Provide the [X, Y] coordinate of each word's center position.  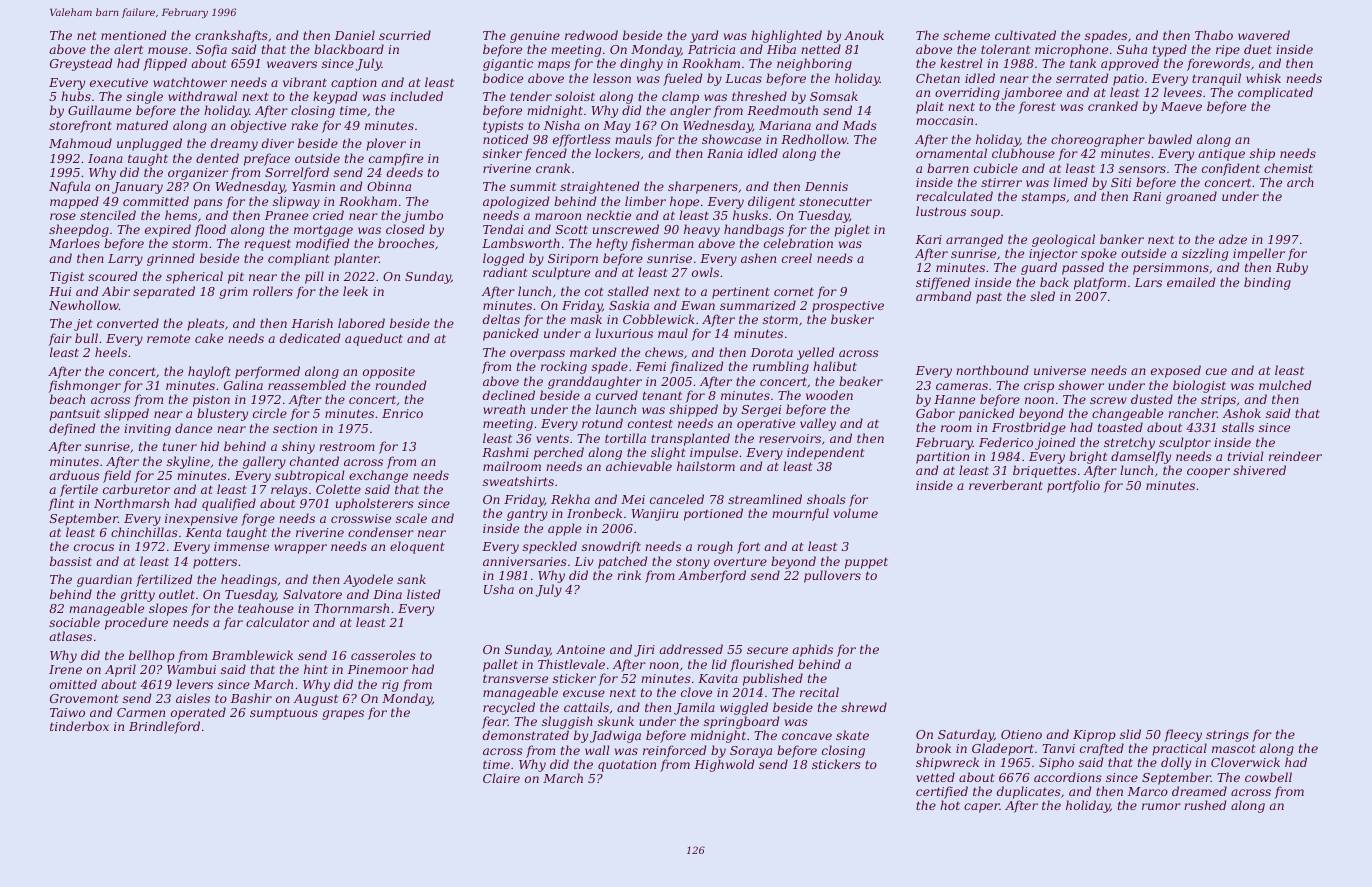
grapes [343, 715]
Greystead [81, 64]
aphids [812, 650]
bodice [503, 78]
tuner [180, 446]
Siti [1121, 182]
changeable [1127, 415]
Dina [387, 594]
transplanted [690, 439]
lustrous [941, 211]
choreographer [1098, 140]
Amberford [712, 576]
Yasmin [313, 186]
